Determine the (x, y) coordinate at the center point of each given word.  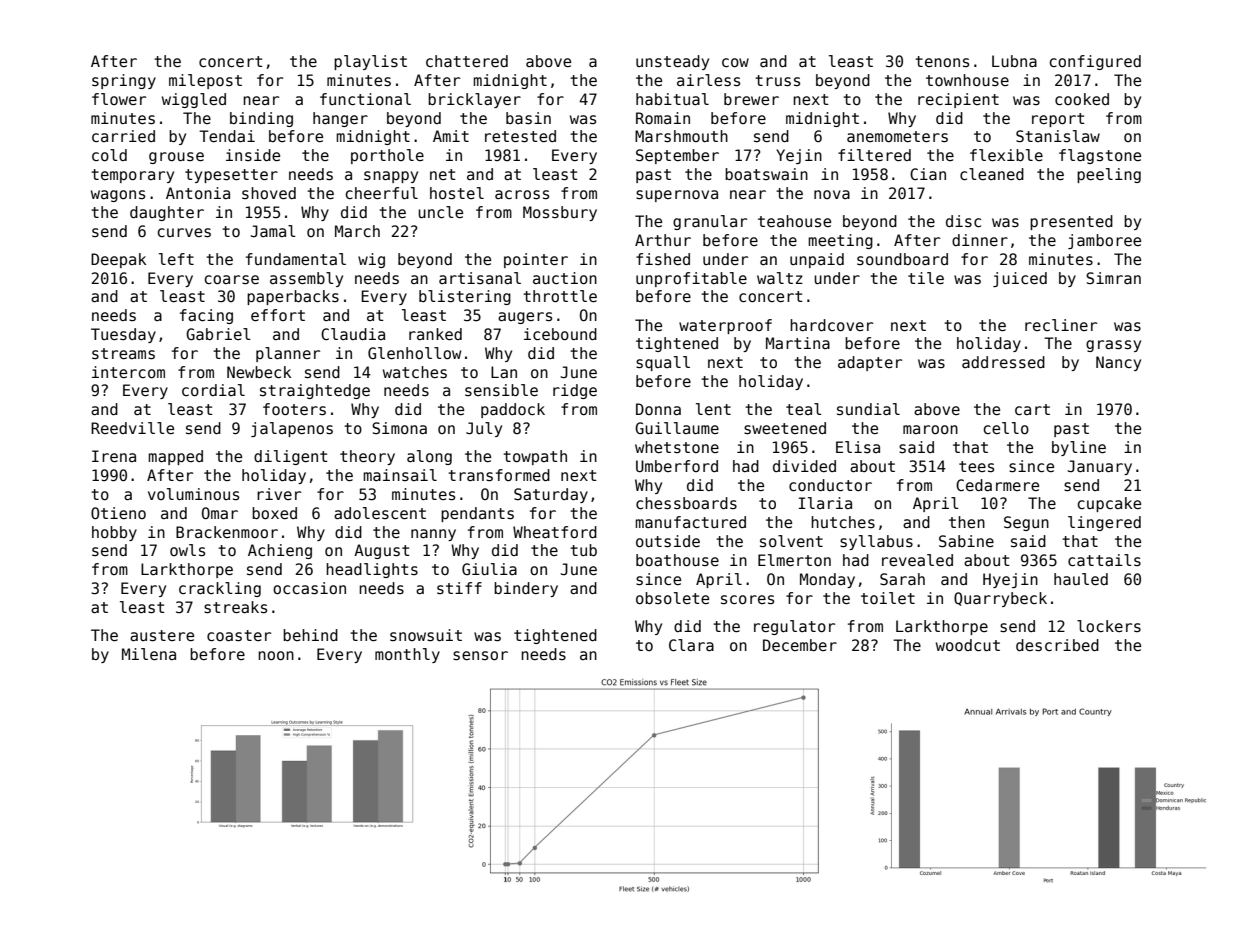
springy (124, 81)
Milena (149, 654)
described (1057, 645)
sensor (480, 656)
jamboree (1104, 241)
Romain (663, 118)
